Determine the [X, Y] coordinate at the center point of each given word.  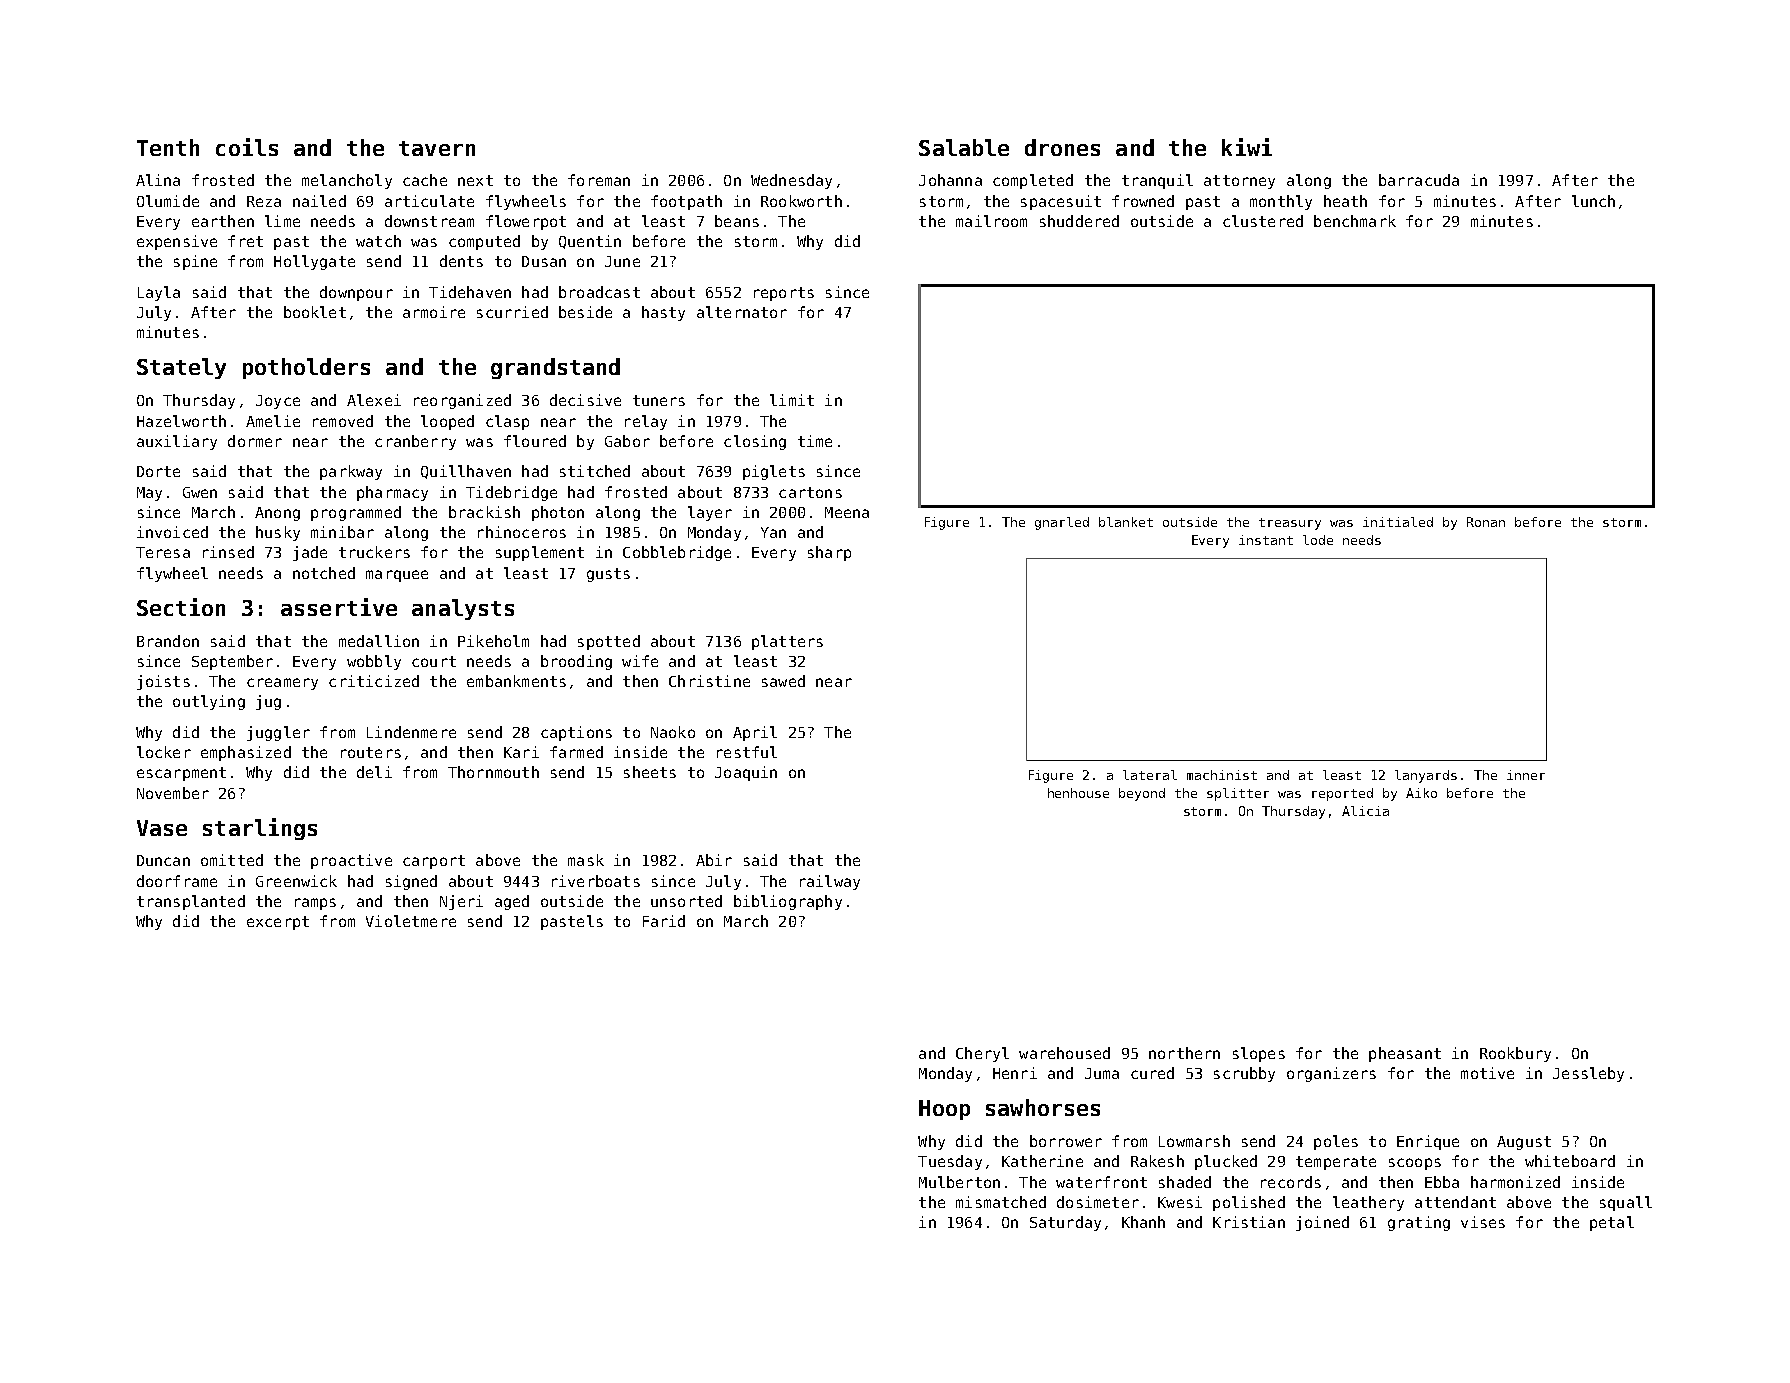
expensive [177, 242]
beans [737, 221]
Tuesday [950, 1162]
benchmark [1355, 221]
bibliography [788, 902]
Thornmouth [493, 772]
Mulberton [959, 1182]
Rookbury [1515, 1054]
